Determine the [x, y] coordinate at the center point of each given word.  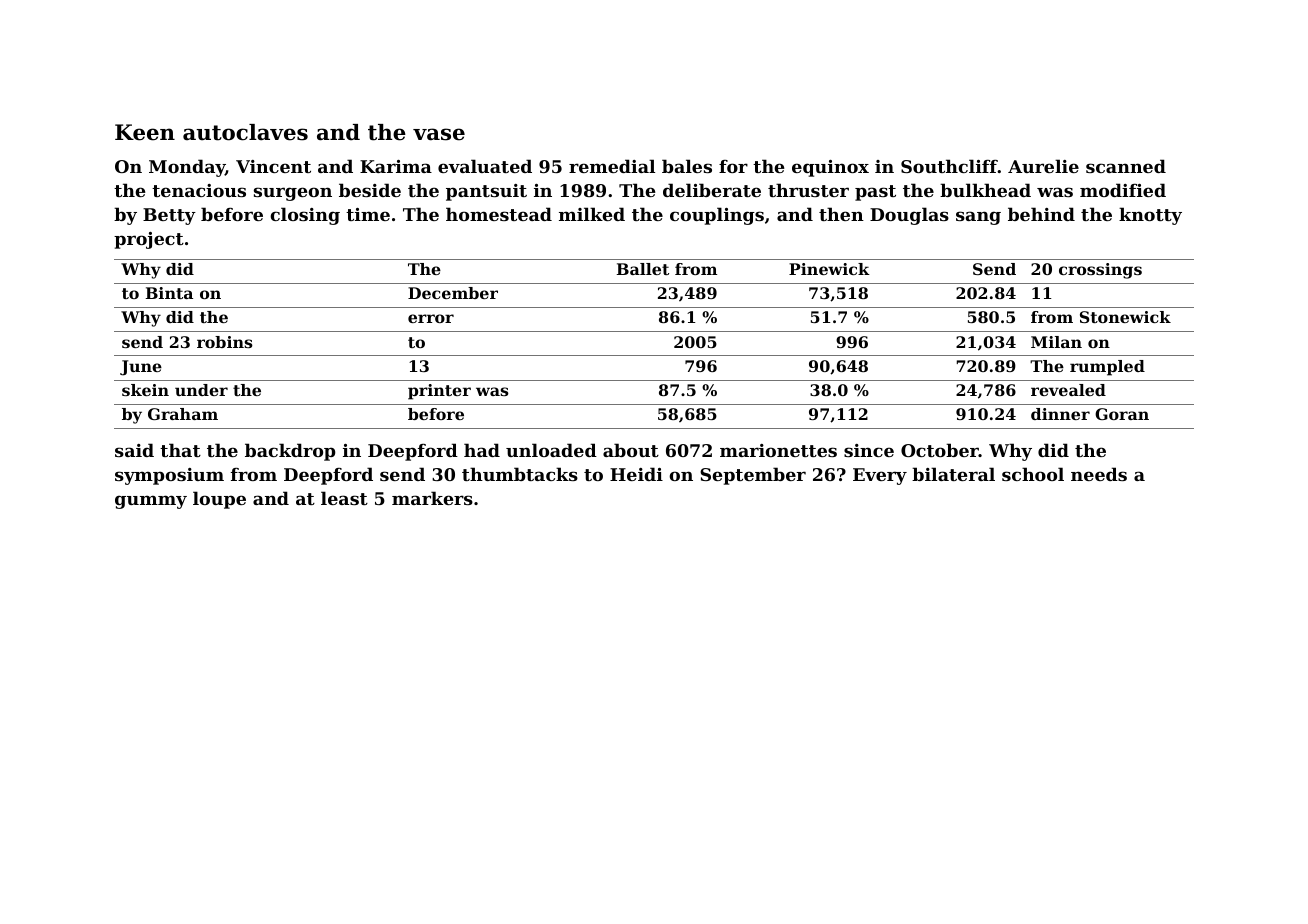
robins [225, 342]
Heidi [636, 474]
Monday [187, 168]
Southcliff [949, 166]
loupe [219, 500]
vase [439, 134]
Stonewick [1125, 317]
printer [439, 392]
